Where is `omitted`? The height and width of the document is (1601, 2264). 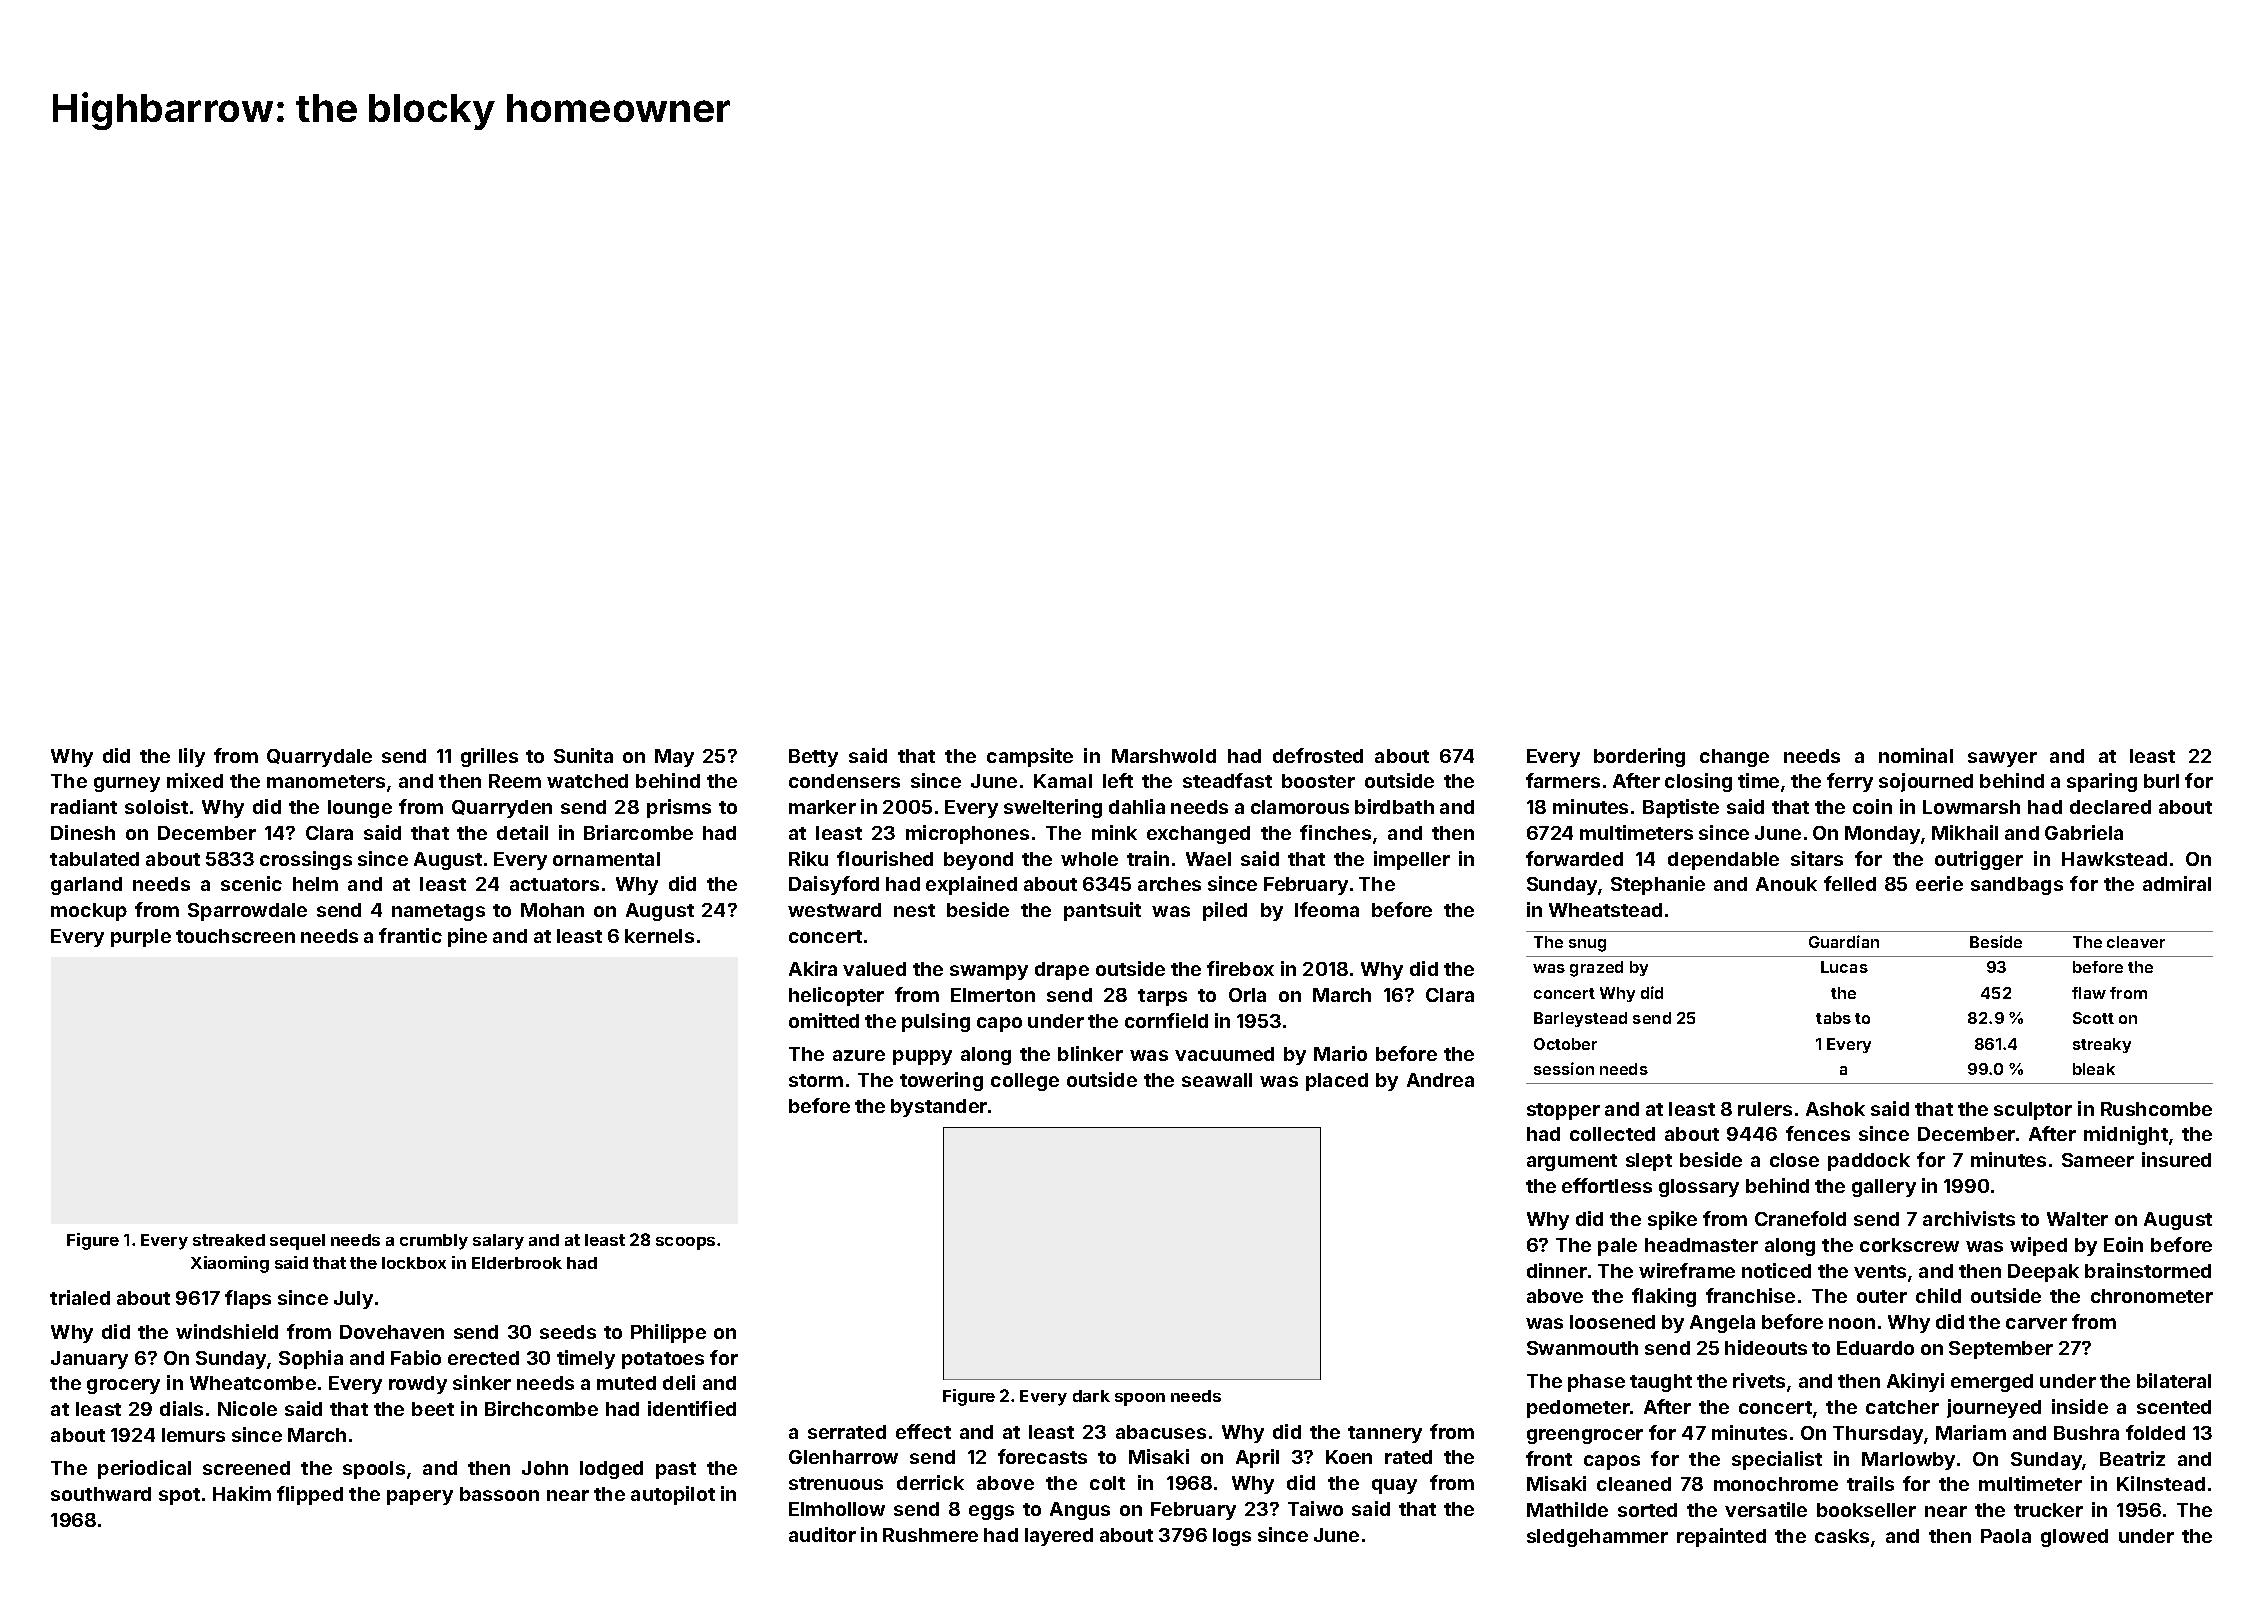 omitted is located at coordinates (824, 1020).
